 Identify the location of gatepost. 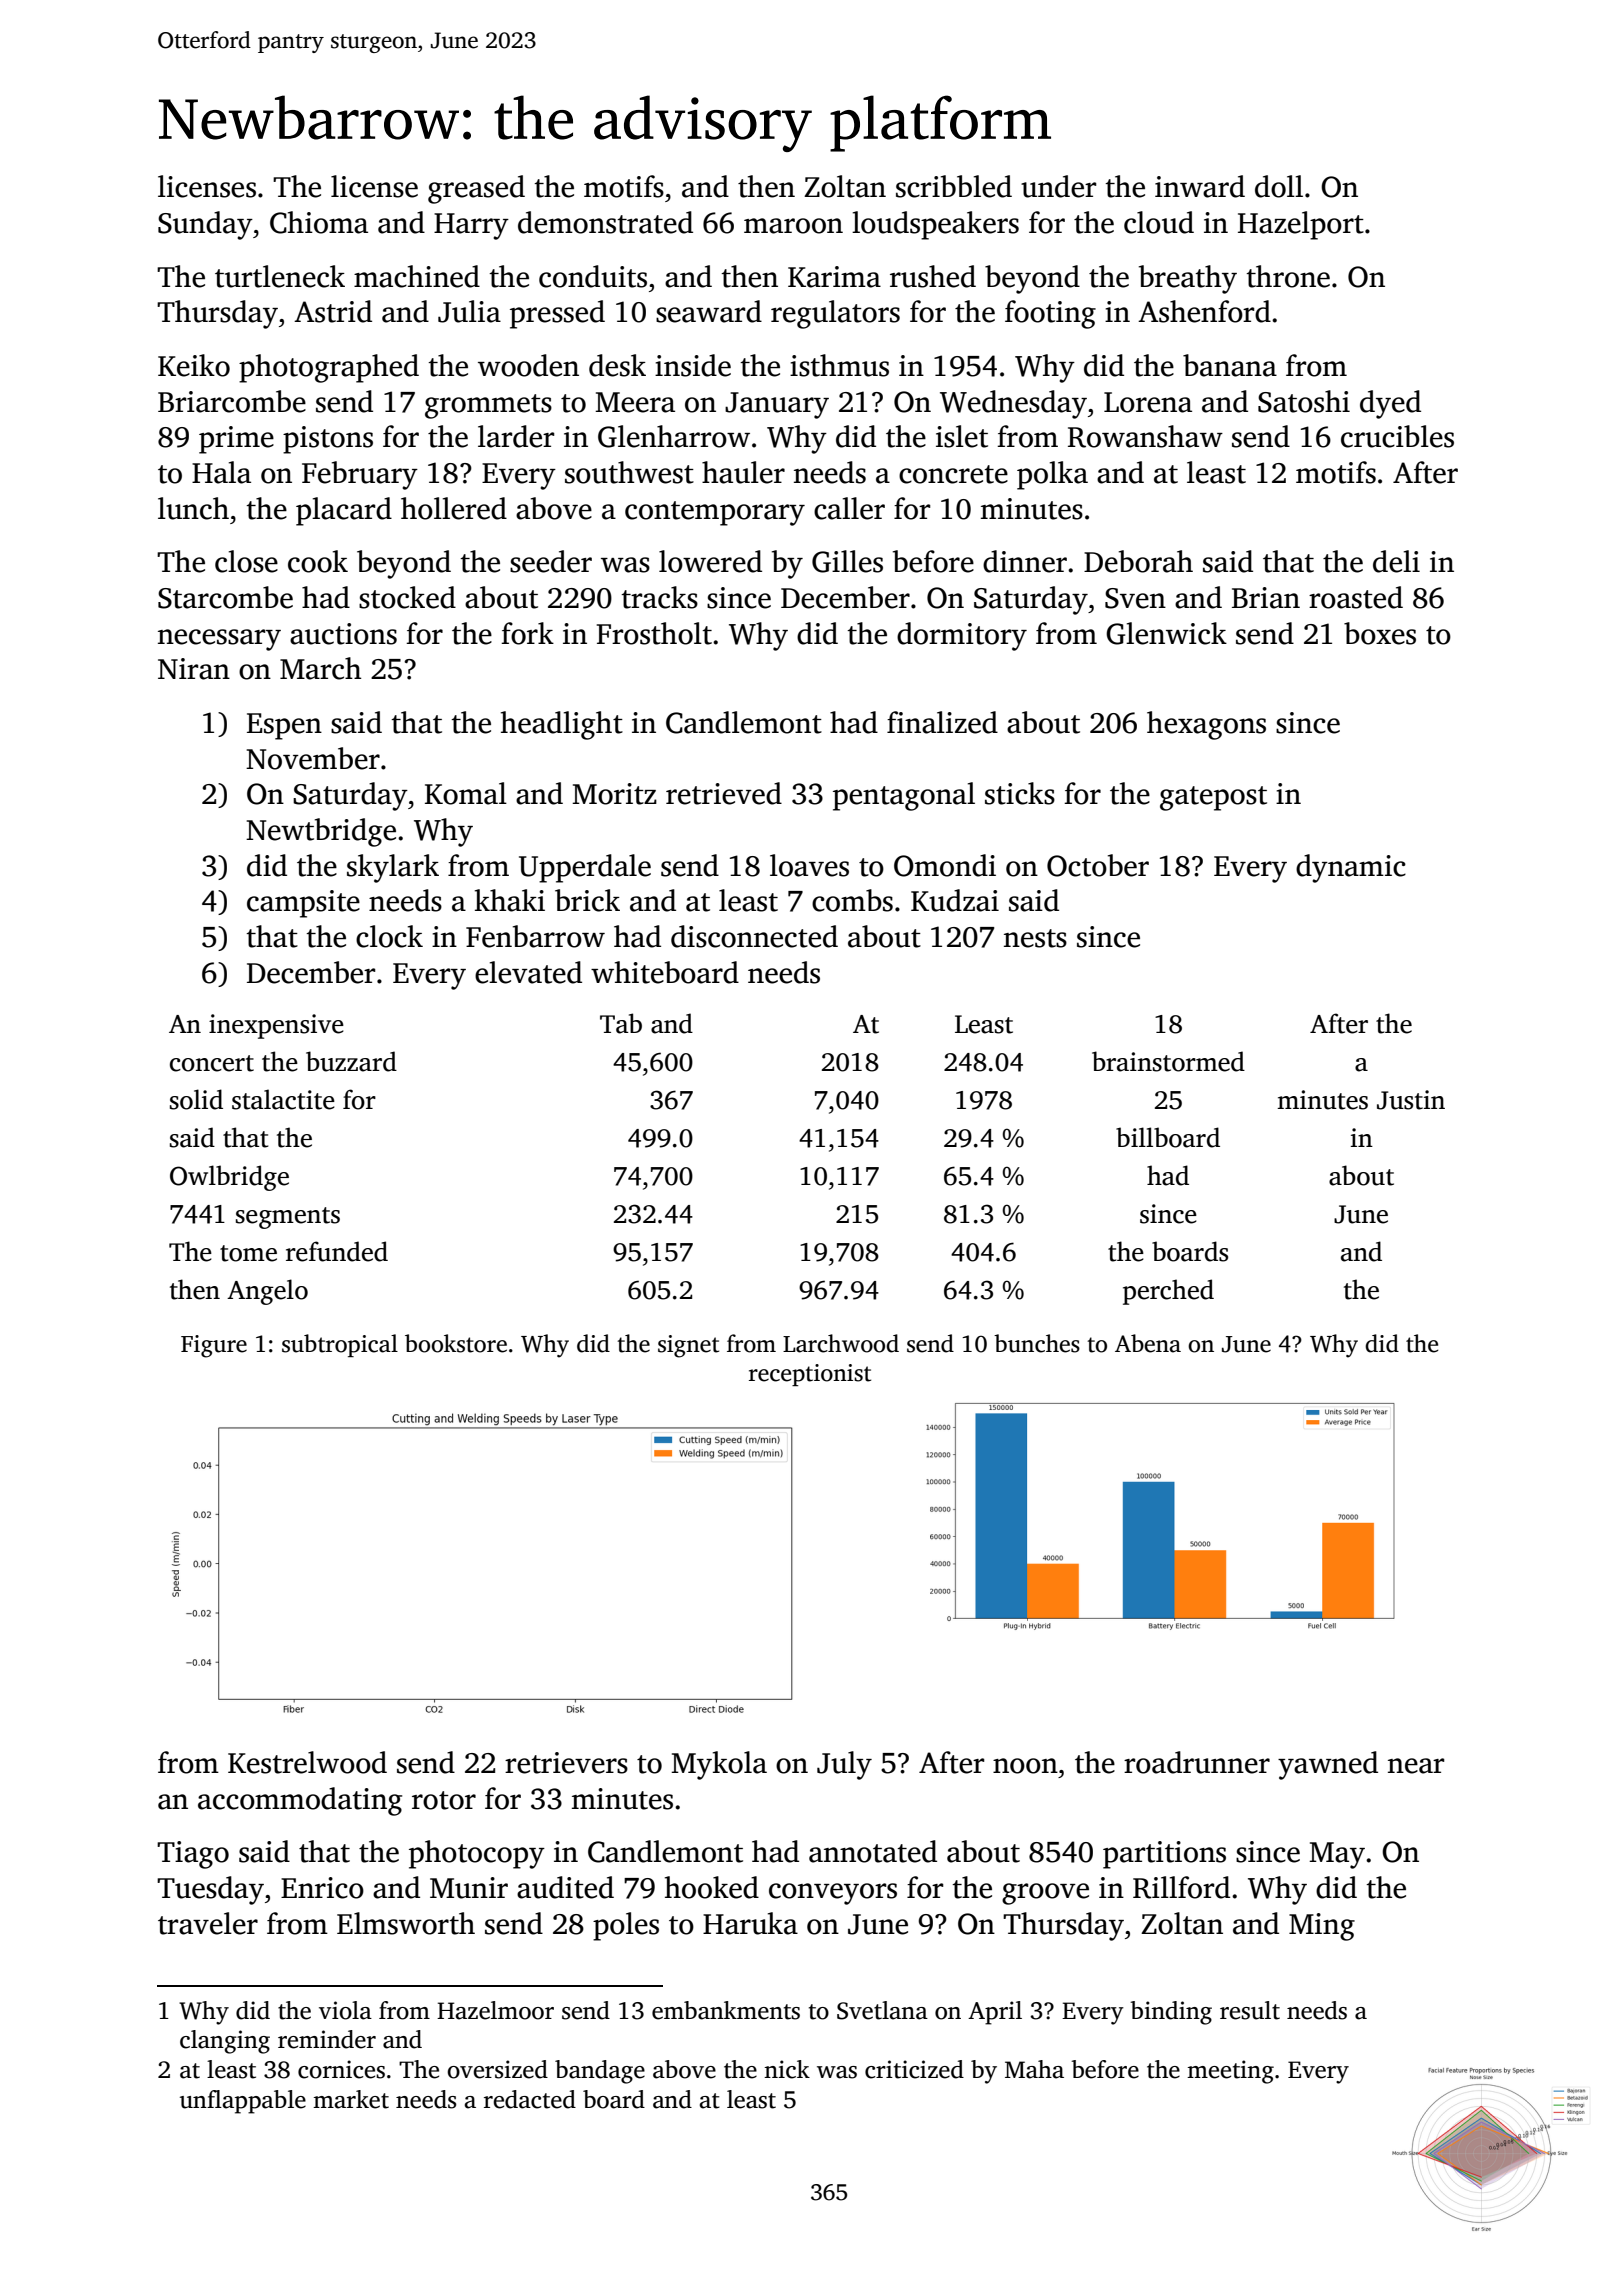
(1213, 798).
